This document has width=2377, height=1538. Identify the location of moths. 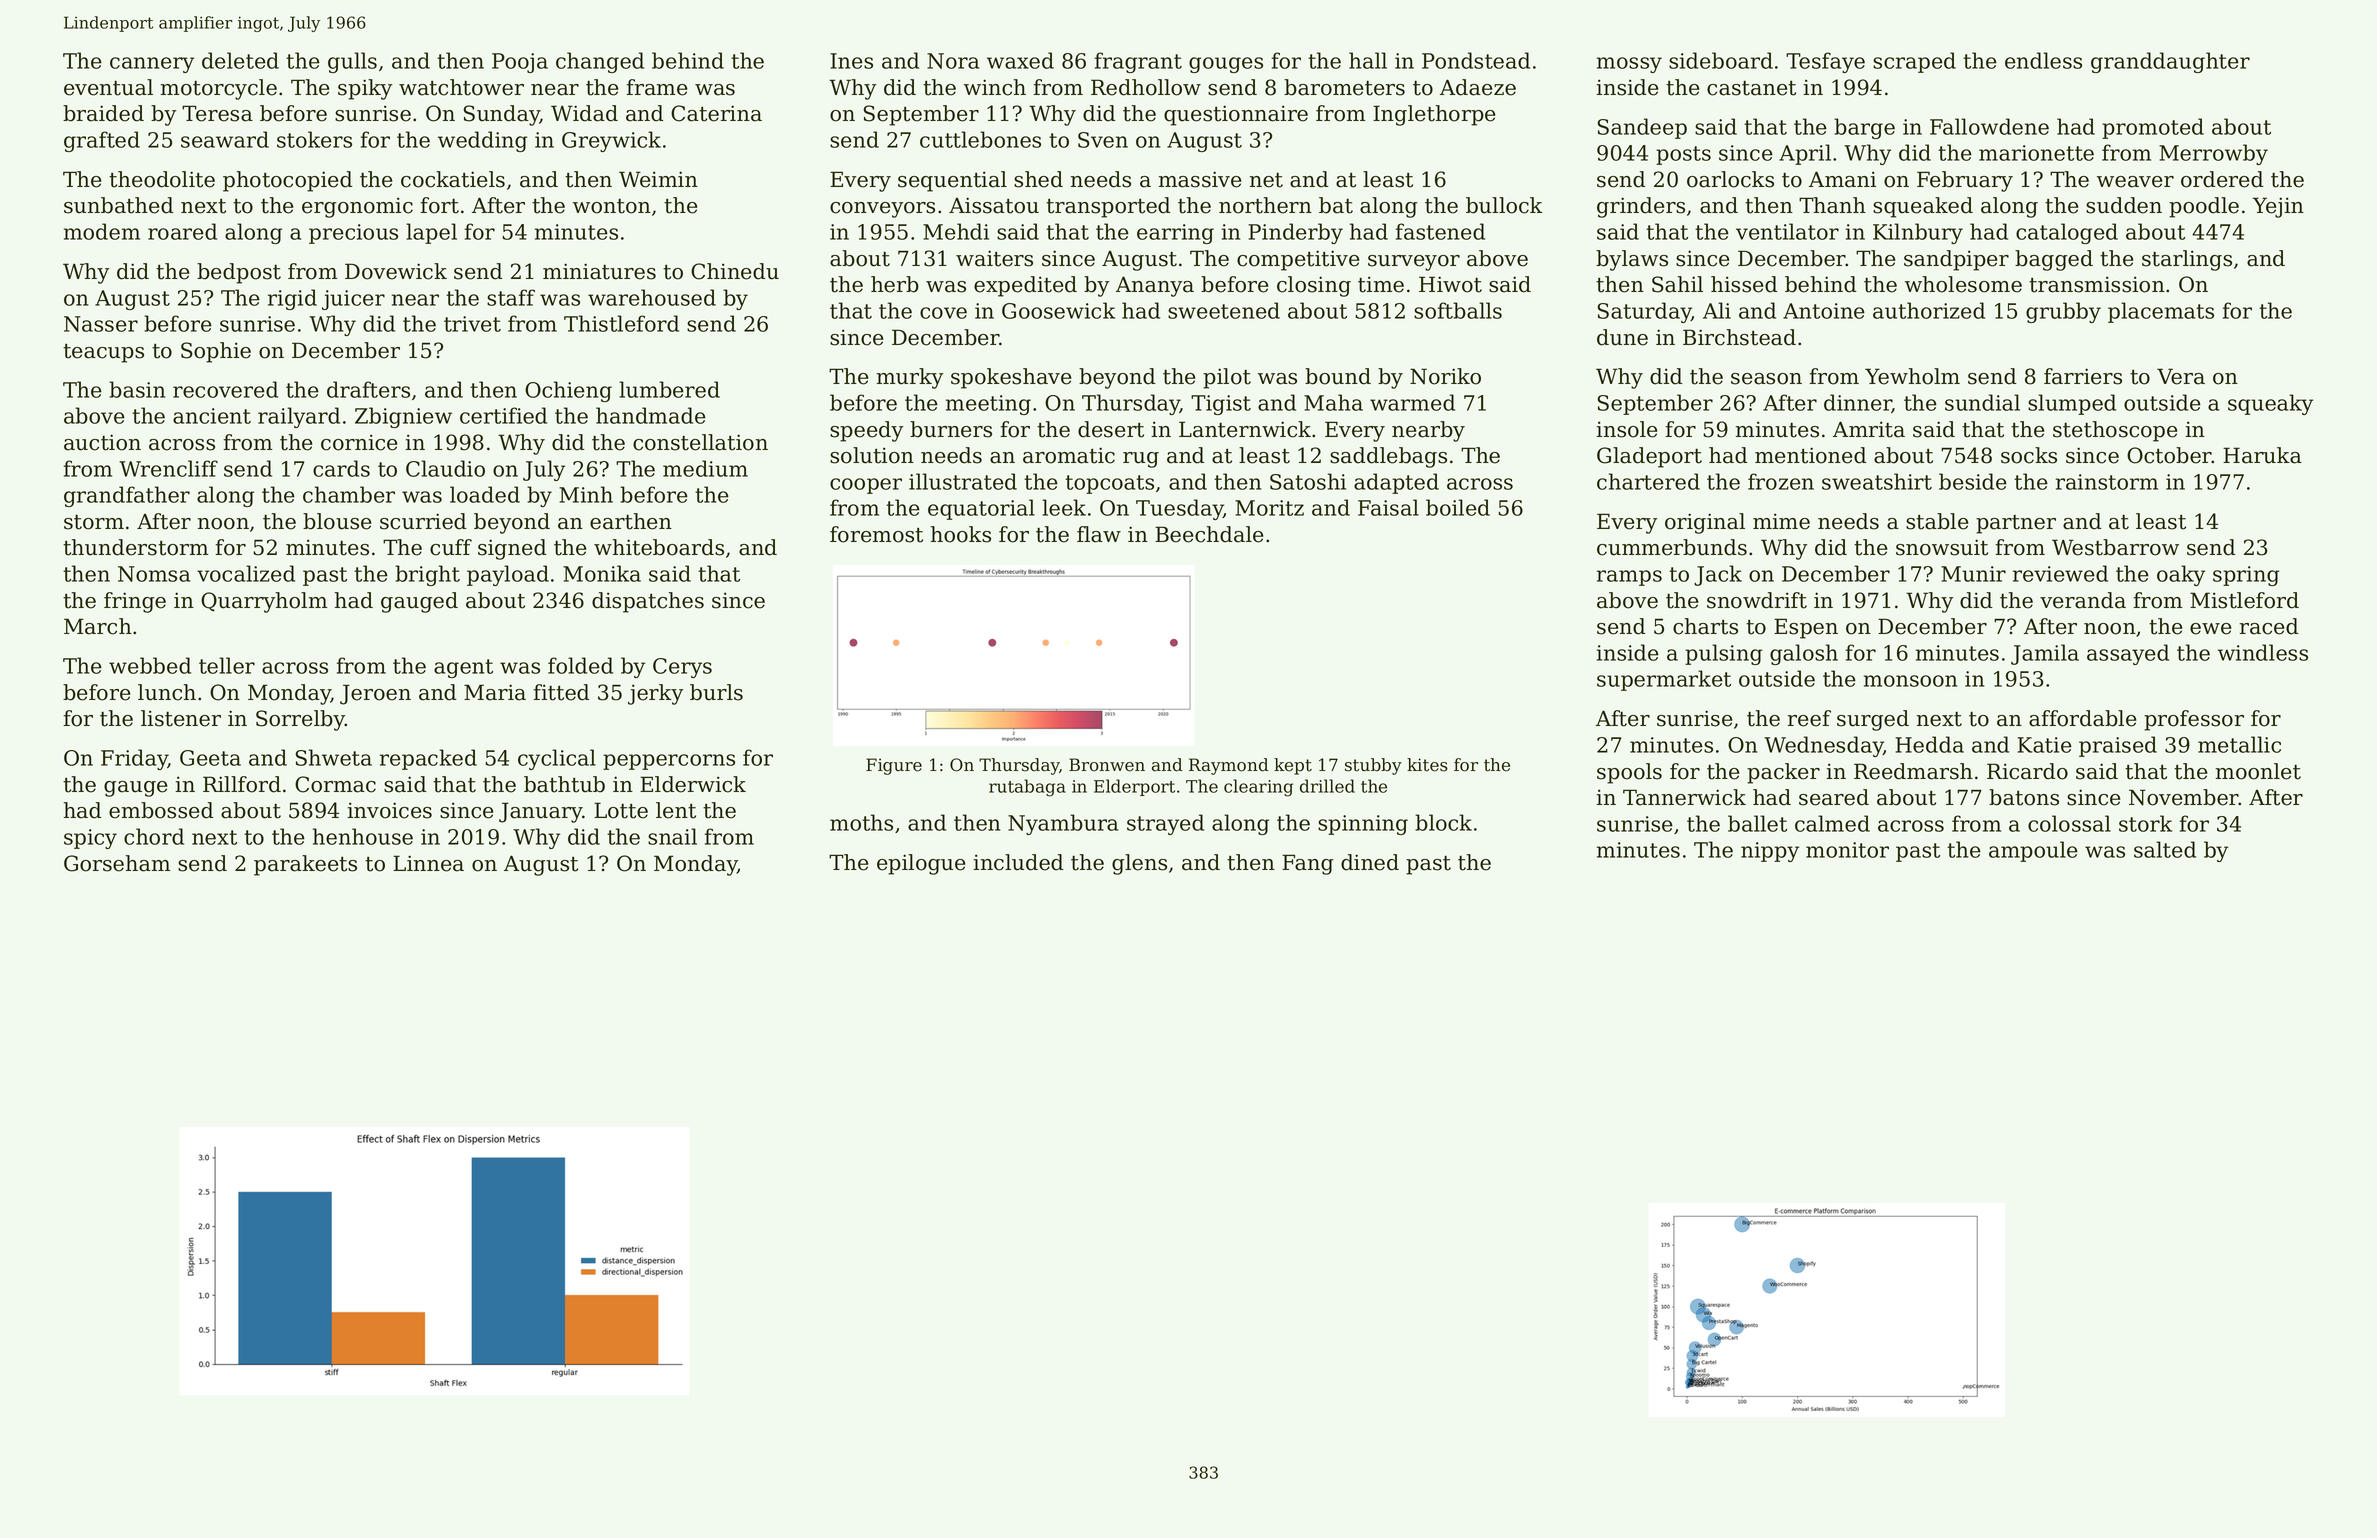
(861, 822).
